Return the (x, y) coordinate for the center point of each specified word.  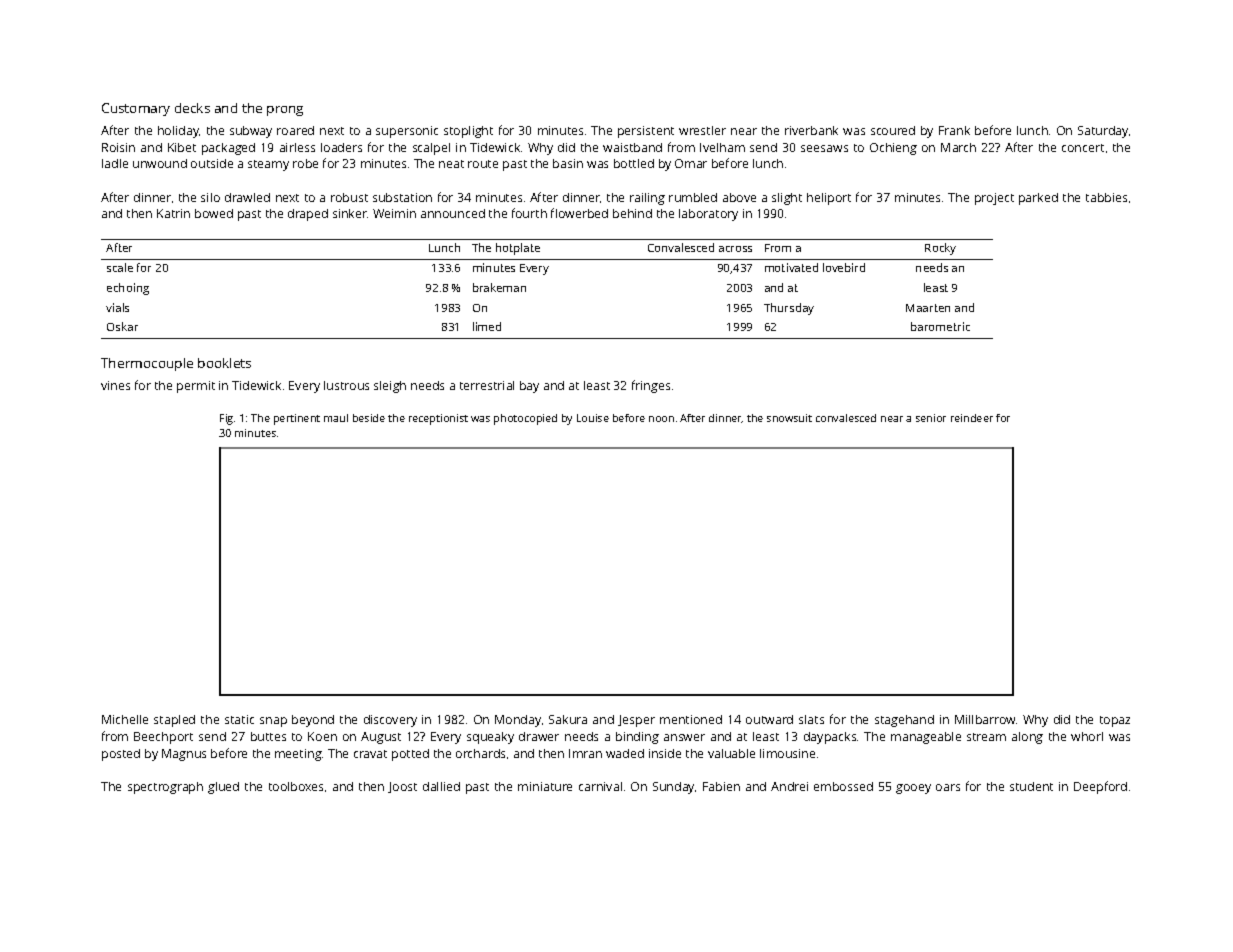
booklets (224, 363)
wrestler (702, 130)
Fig (226, 419)
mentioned (691, 719)
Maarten (928, 308)
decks (192, 108)
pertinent (297, 419)
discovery (390, 721)
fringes (651, 386)
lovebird (844, 267)
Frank (954, 130)
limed (487, 326)
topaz (1115, 721)
